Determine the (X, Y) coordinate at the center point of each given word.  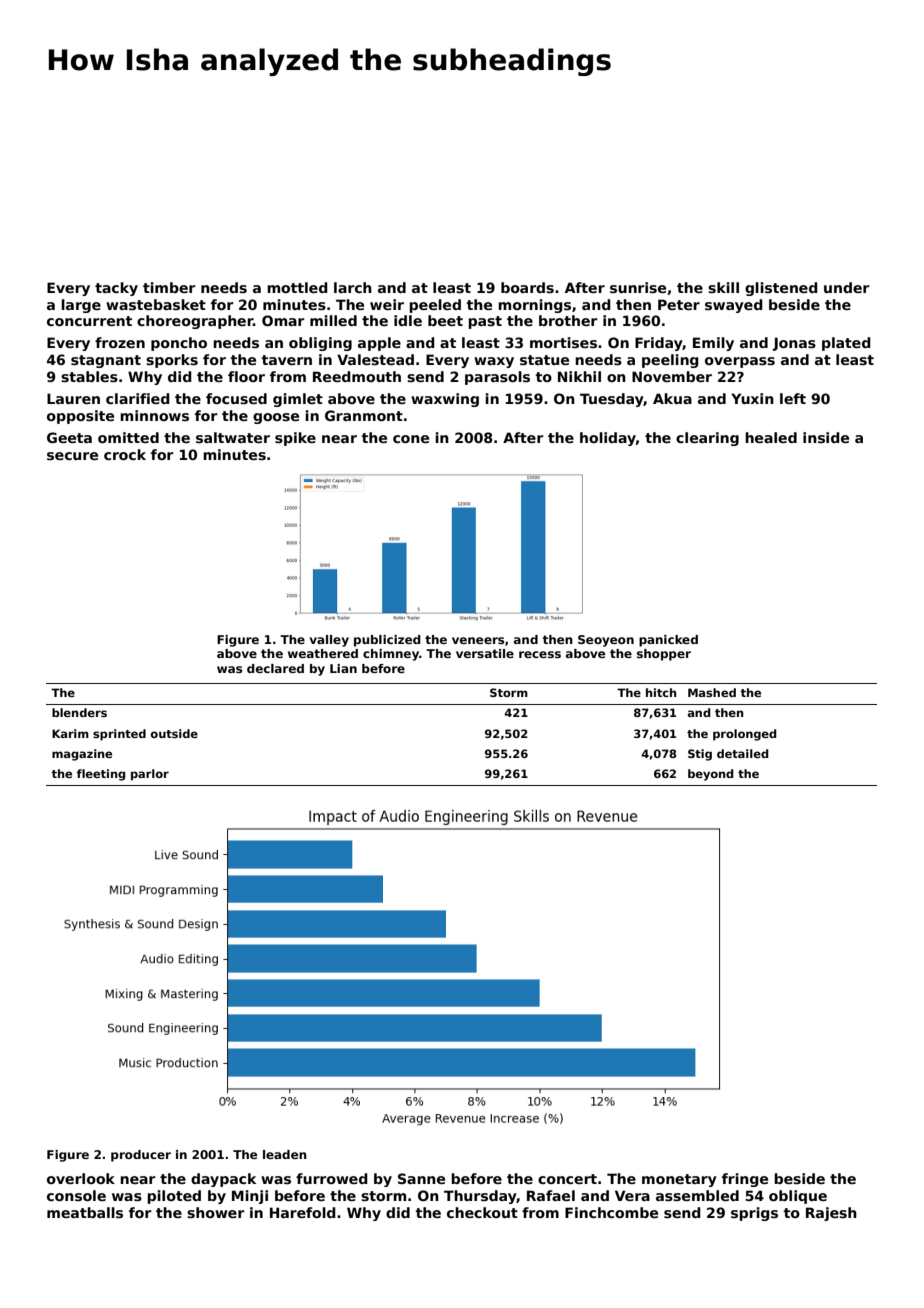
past (485, 322)
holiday (608, 439)
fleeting (101, 775)
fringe (745, 1180)
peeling (670, 361)
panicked (668, 641)
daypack (223, 1180)
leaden (285, 1154)
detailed (743, 753)
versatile (485, 653)
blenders (79, 712)
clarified (138, 398)
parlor (150, 775)
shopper (664, 655)
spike (295, 439)
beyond (711, 775)
